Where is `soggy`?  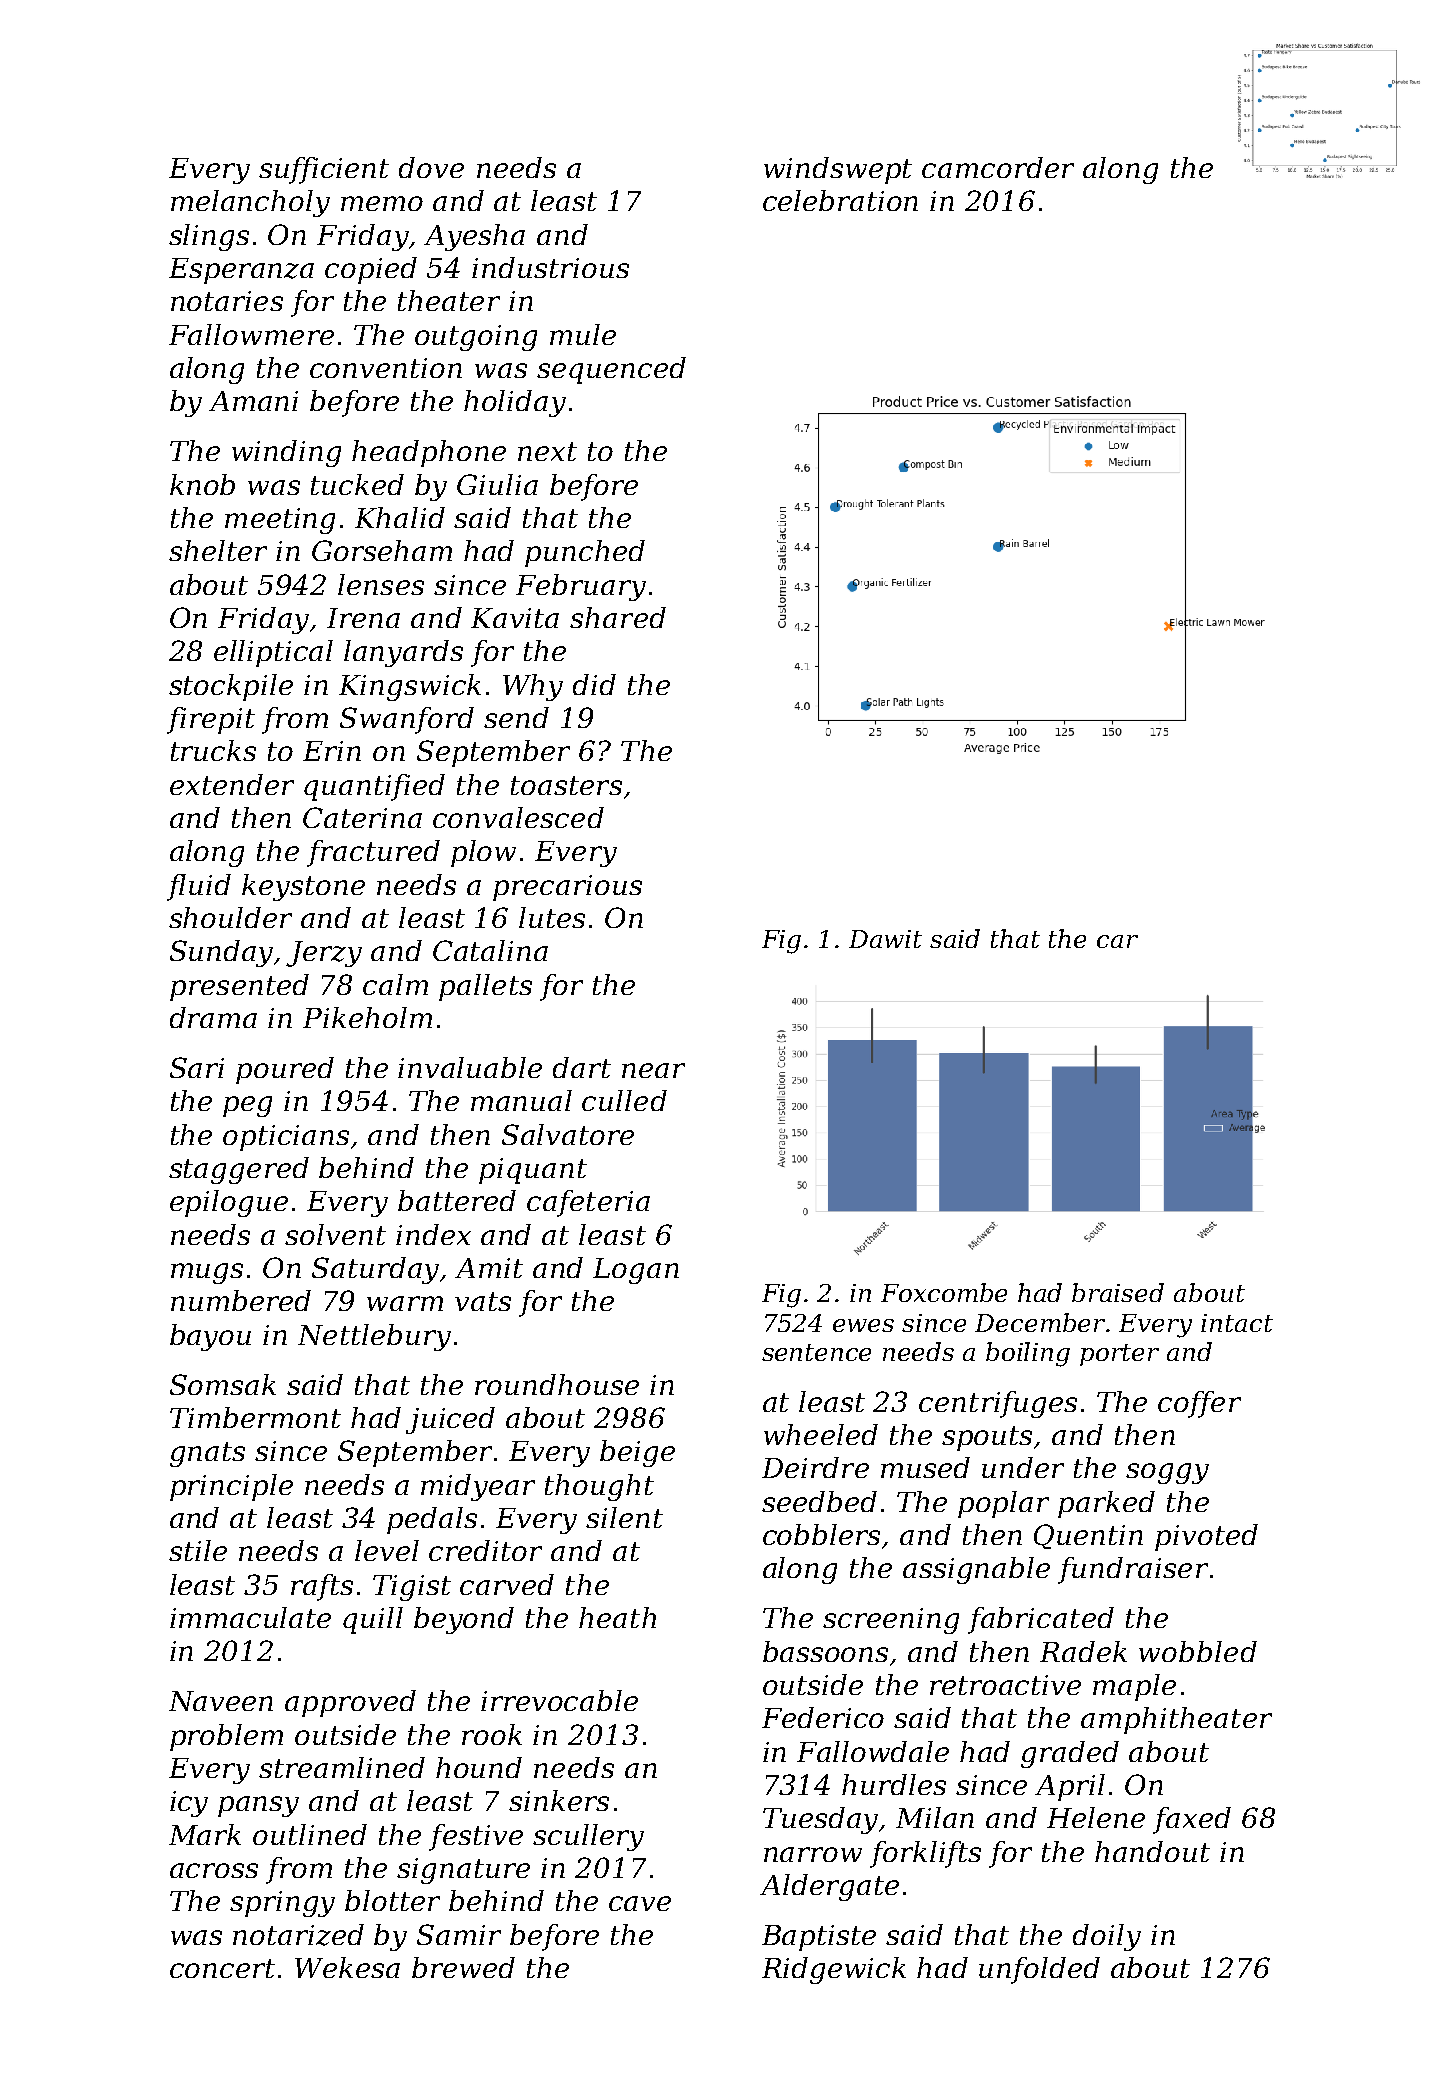 soggy is located at coordinates (1167, 1473).
